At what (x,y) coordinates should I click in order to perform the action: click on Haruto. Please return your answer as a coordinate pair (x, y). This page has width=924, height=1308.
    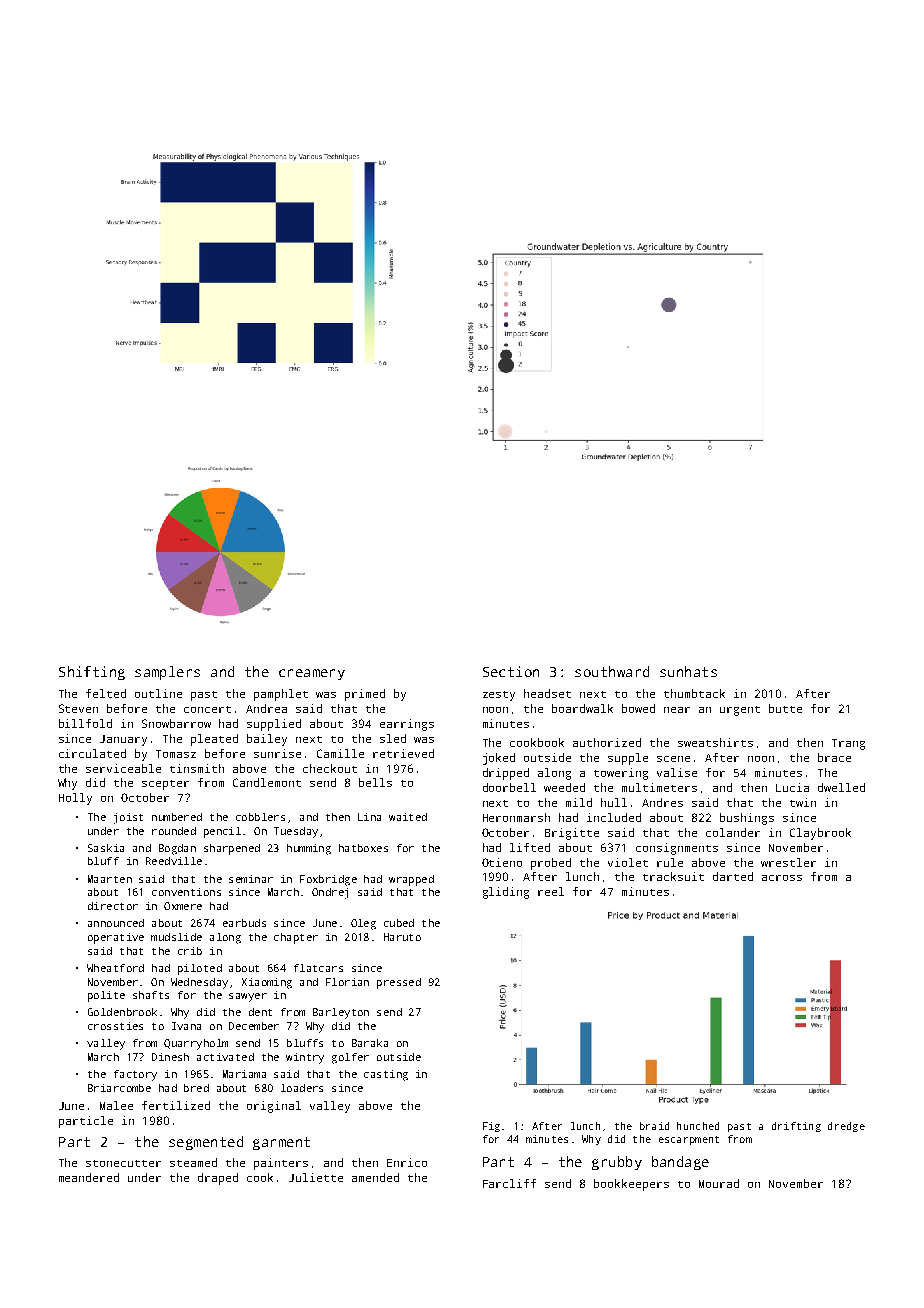
    Looking at the image, I should click on (402, 937).
